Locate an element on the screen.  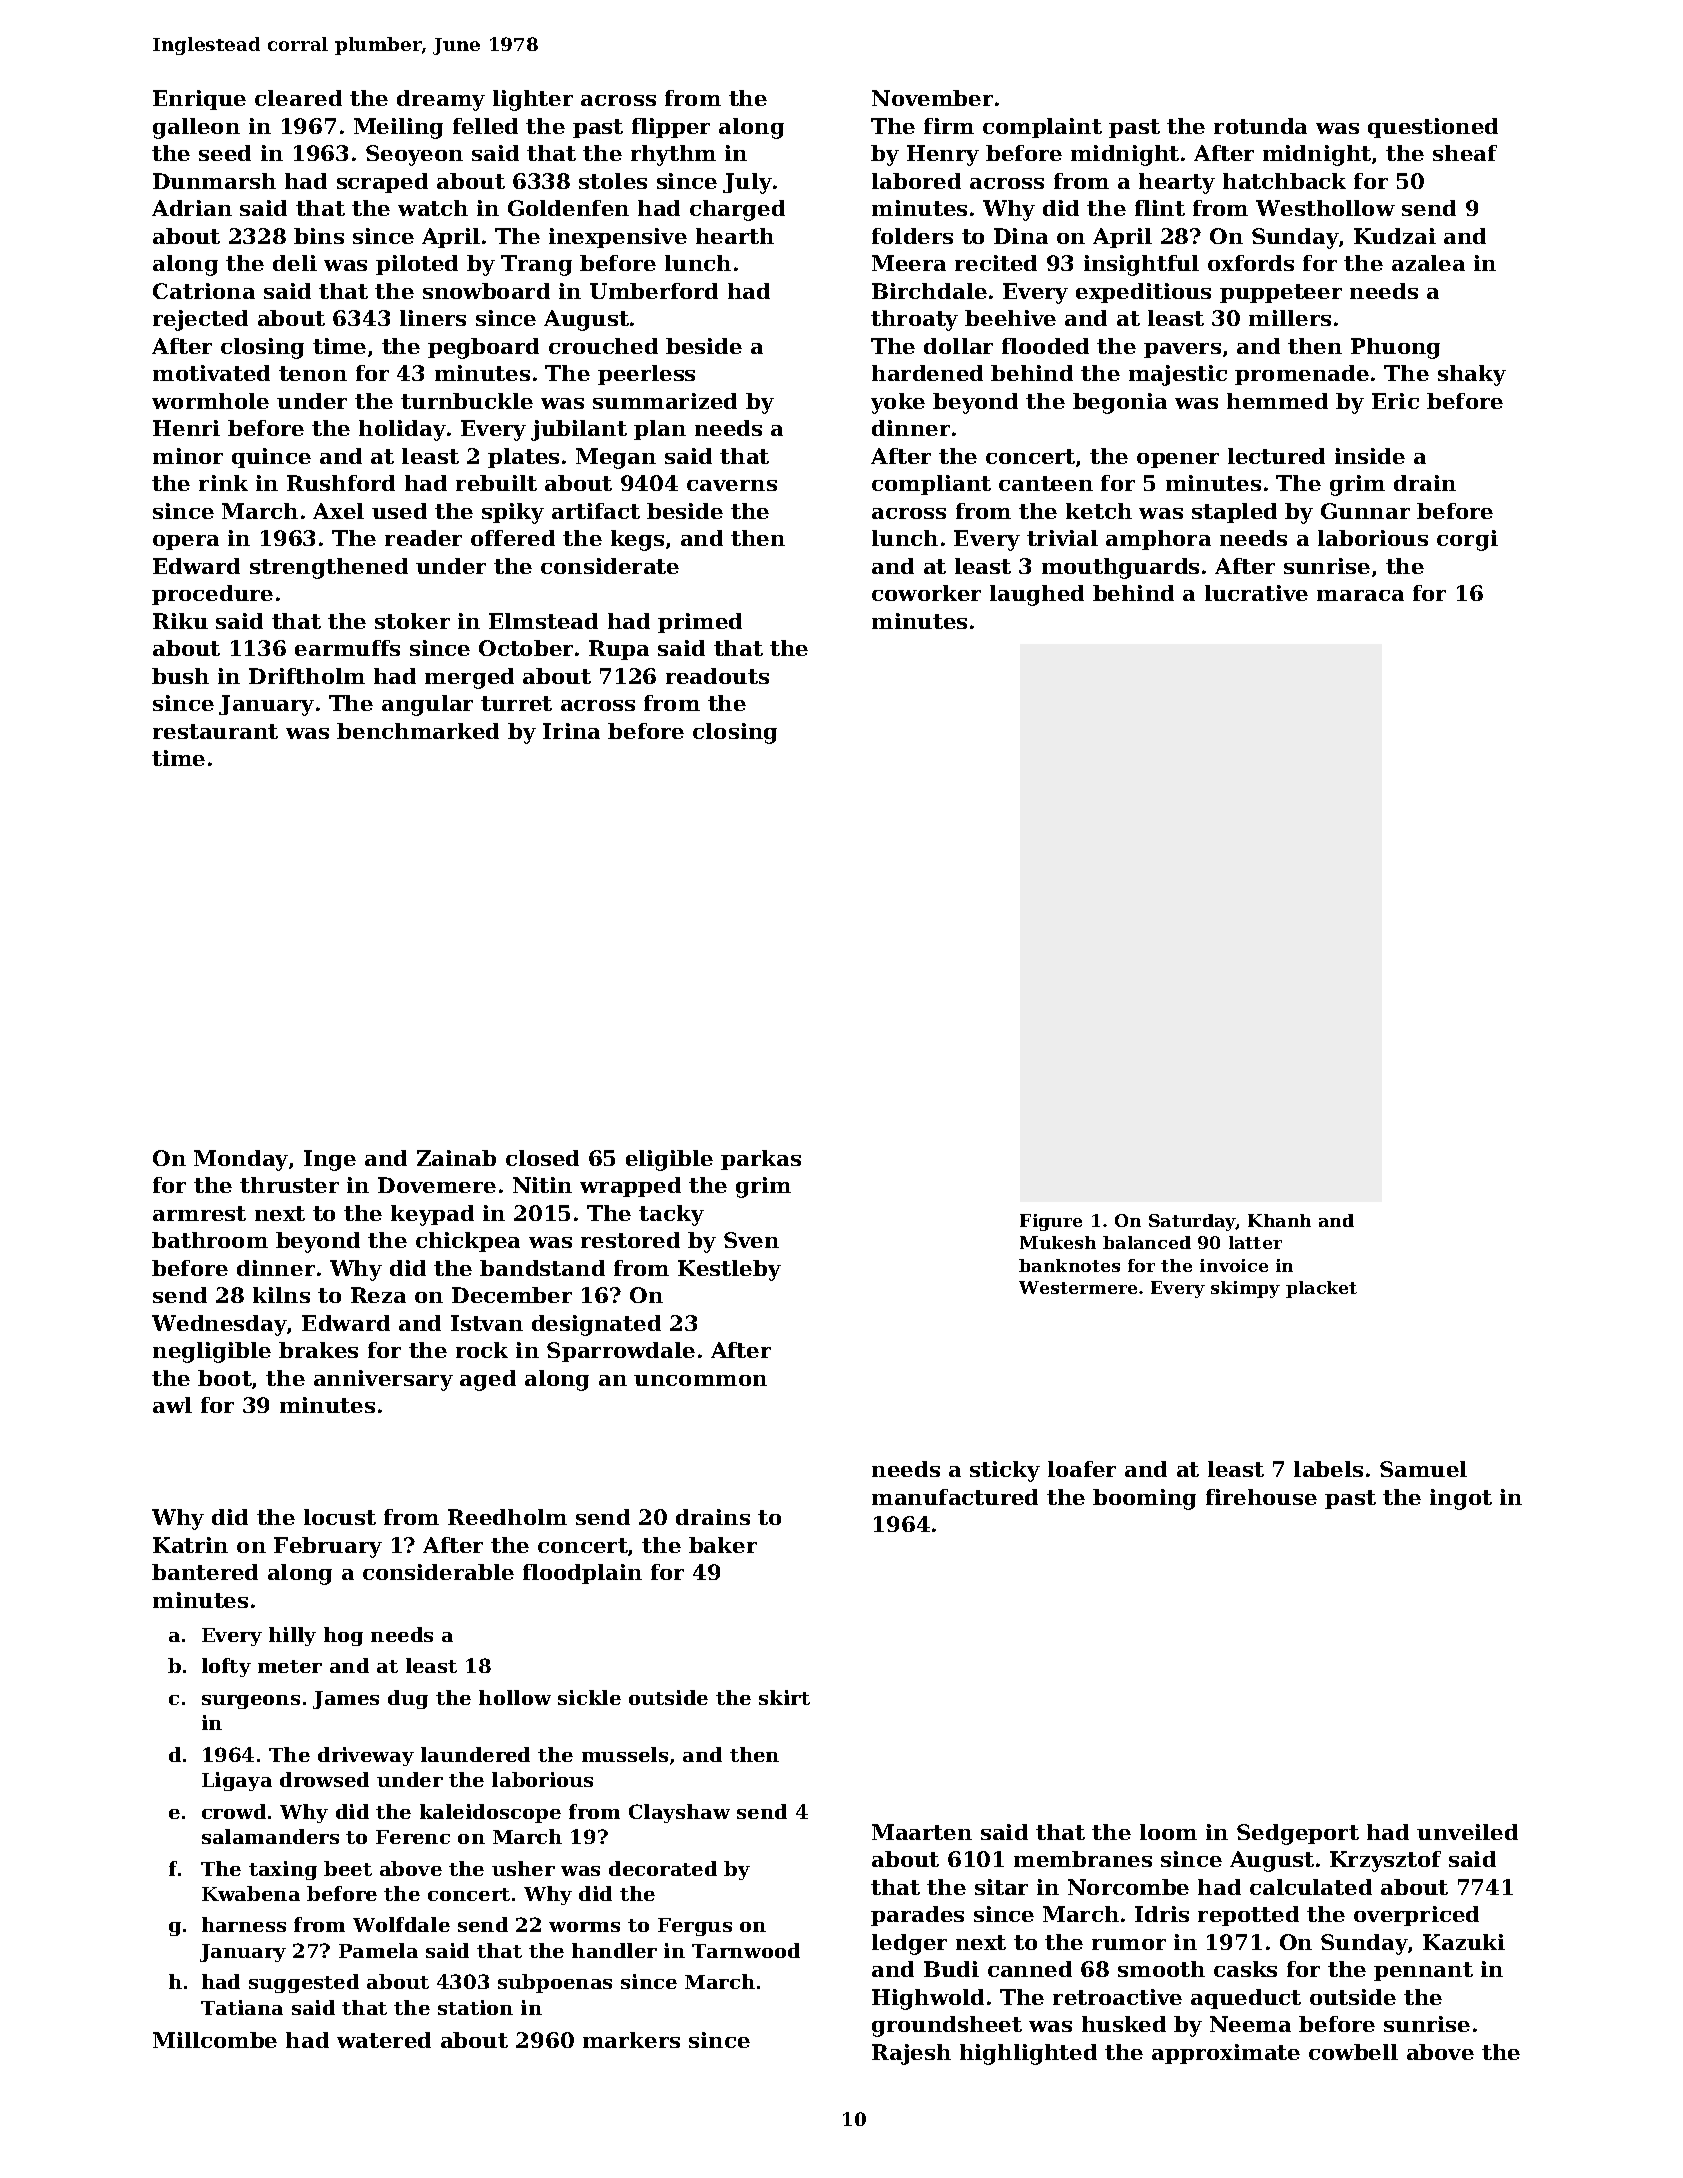
sheaf is located at coordinates (1465, 153).
